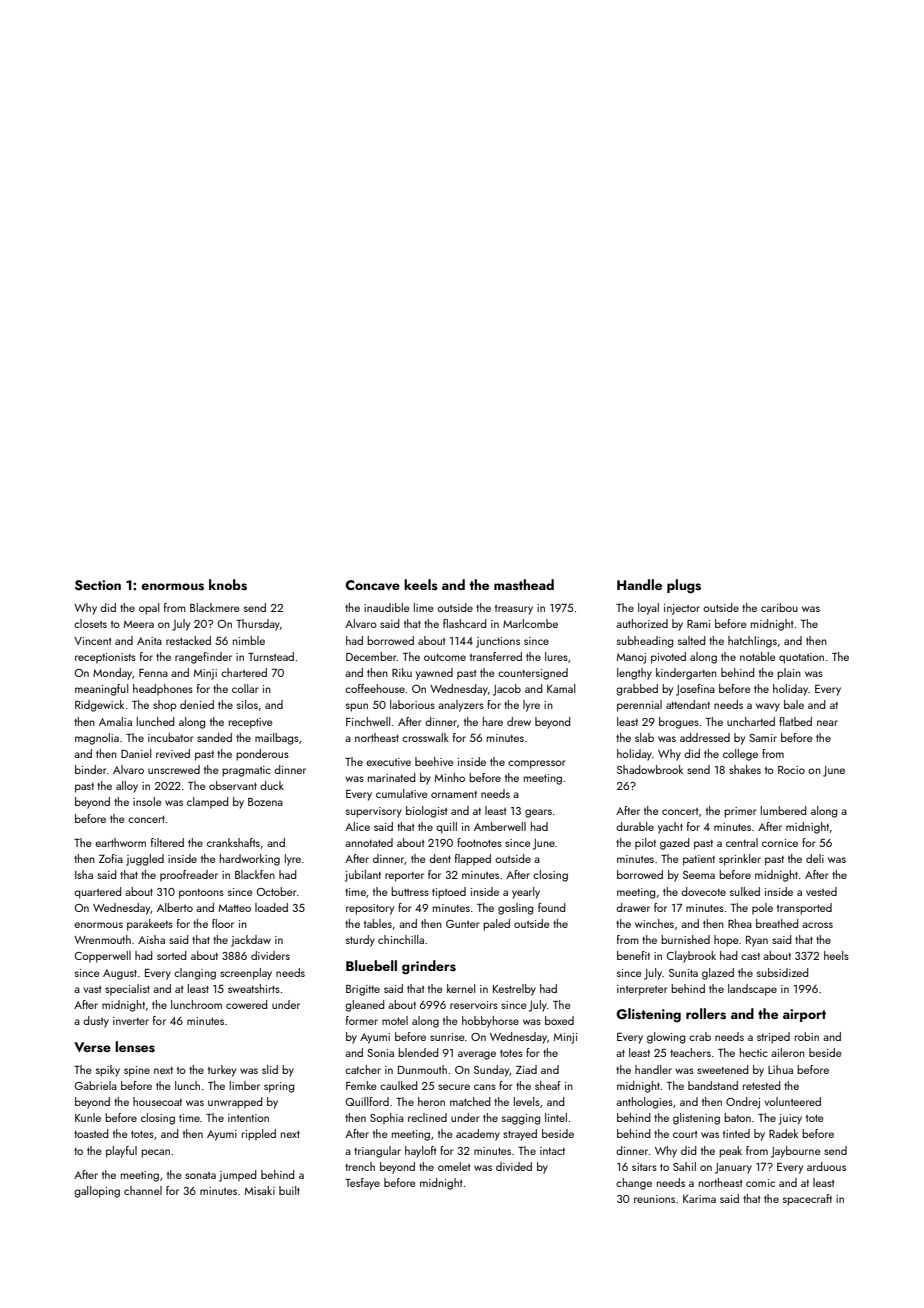 Image resolution: width=924 pixels, height=1308 pixels. Describe the element at coordinates (246, 974) in the screenshot. I see `screenplay` at that location.
